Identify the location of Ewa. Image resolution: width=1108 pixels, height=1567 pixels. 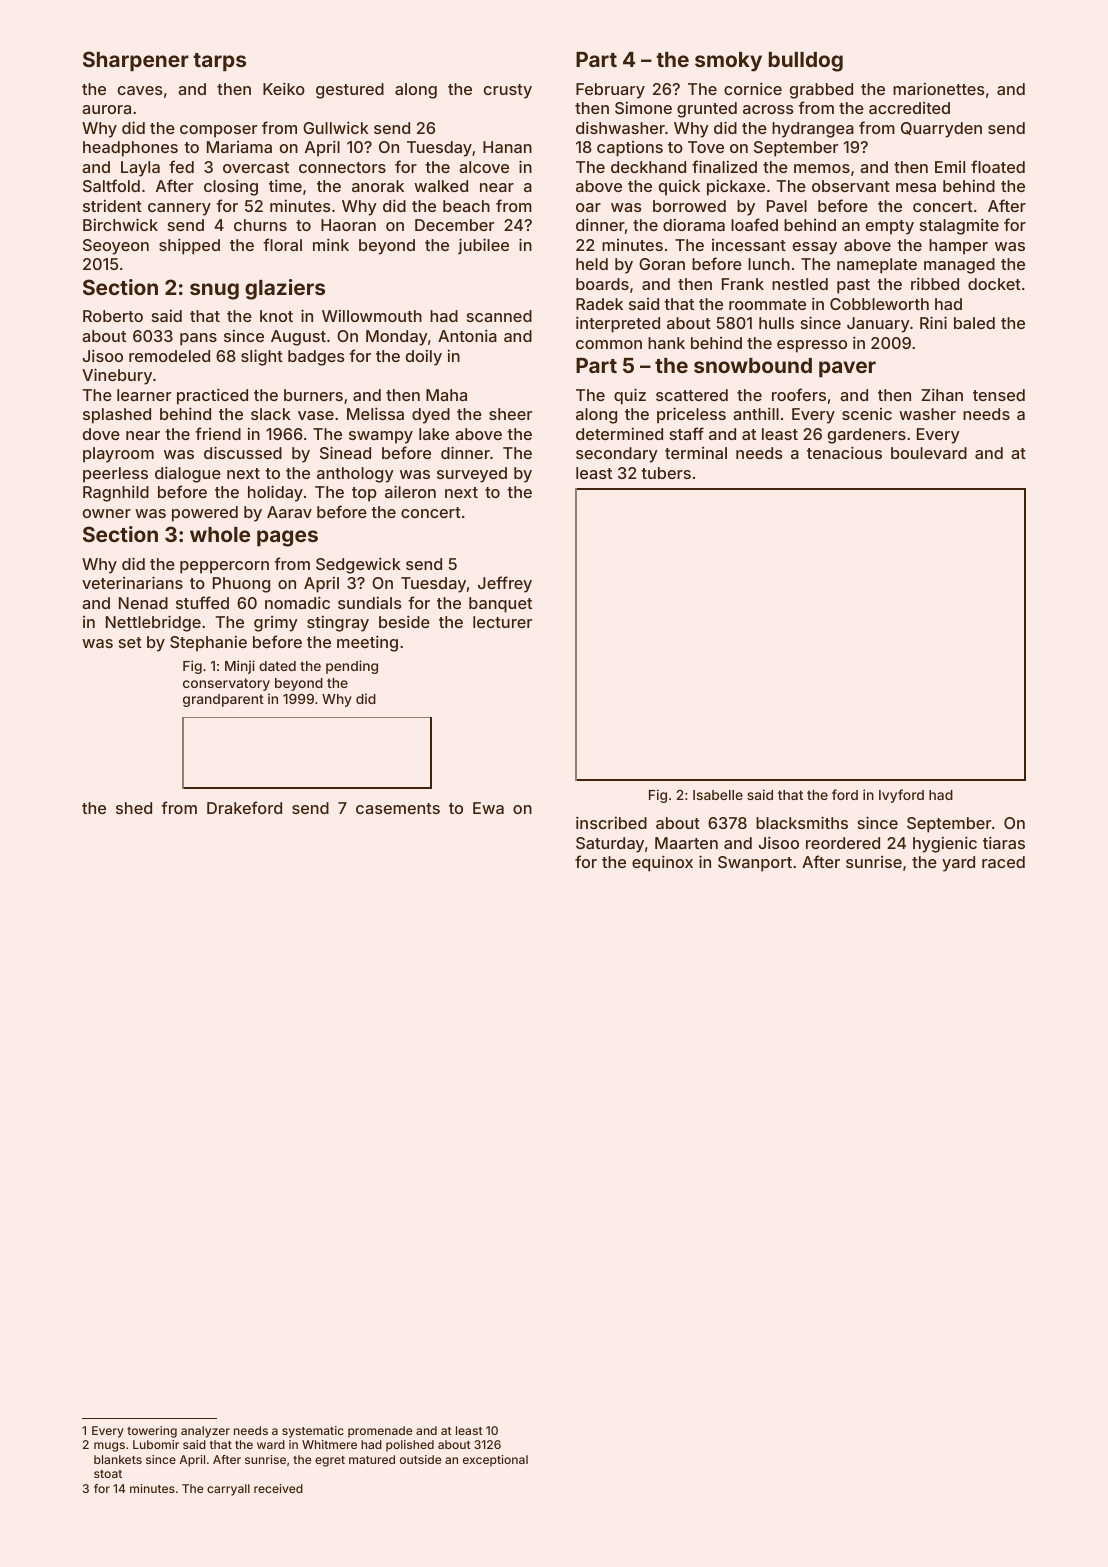
(488, 808).
